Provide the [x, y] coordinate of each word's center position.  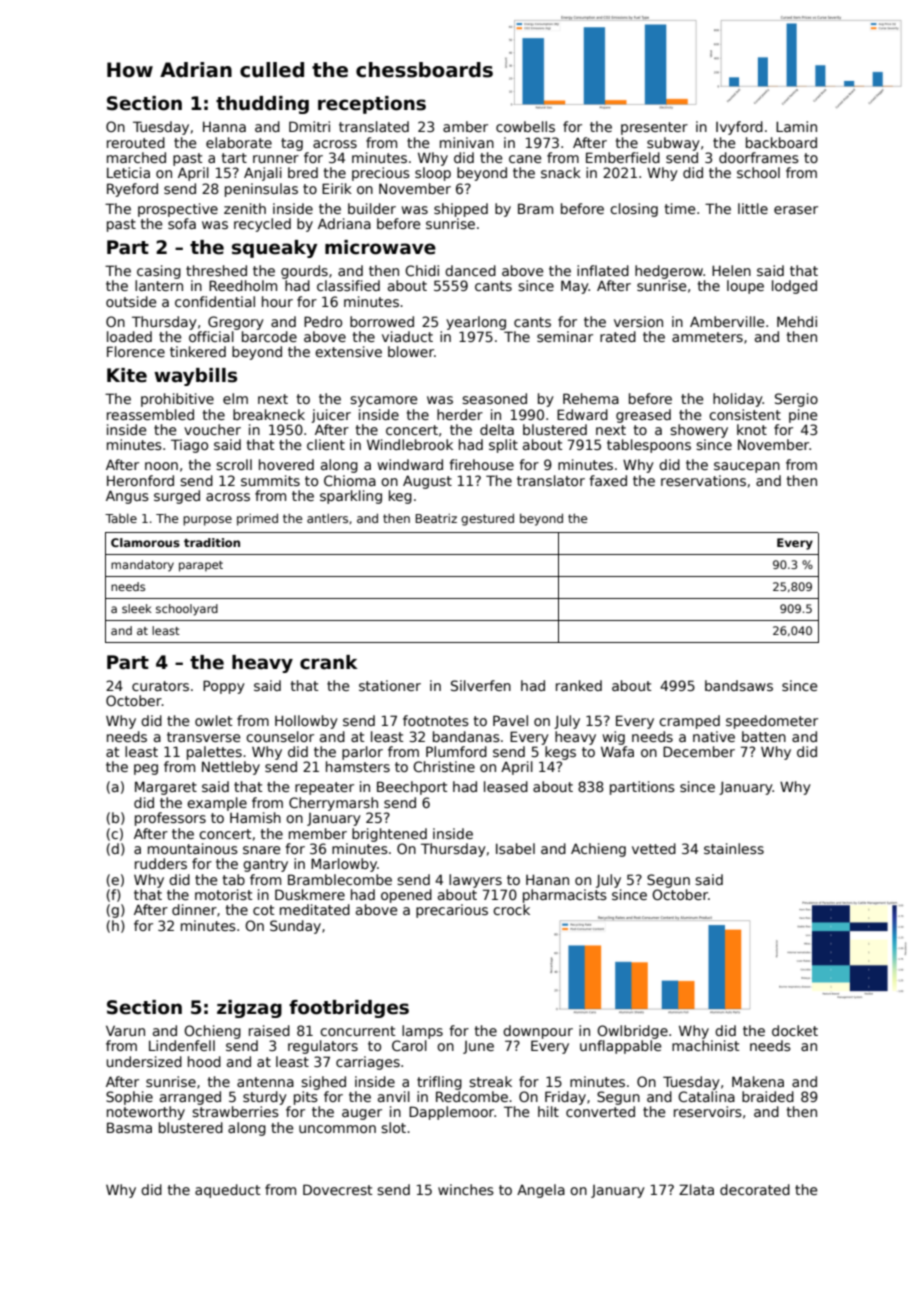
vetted [654, 848]
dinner [194, 909]
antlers [327, 518]
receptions [372, 105]
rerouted [136, 142]
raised [269, 1030]
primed [257, 519]
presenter [654, 128]
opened [406, 896]
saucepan [747, 467]
